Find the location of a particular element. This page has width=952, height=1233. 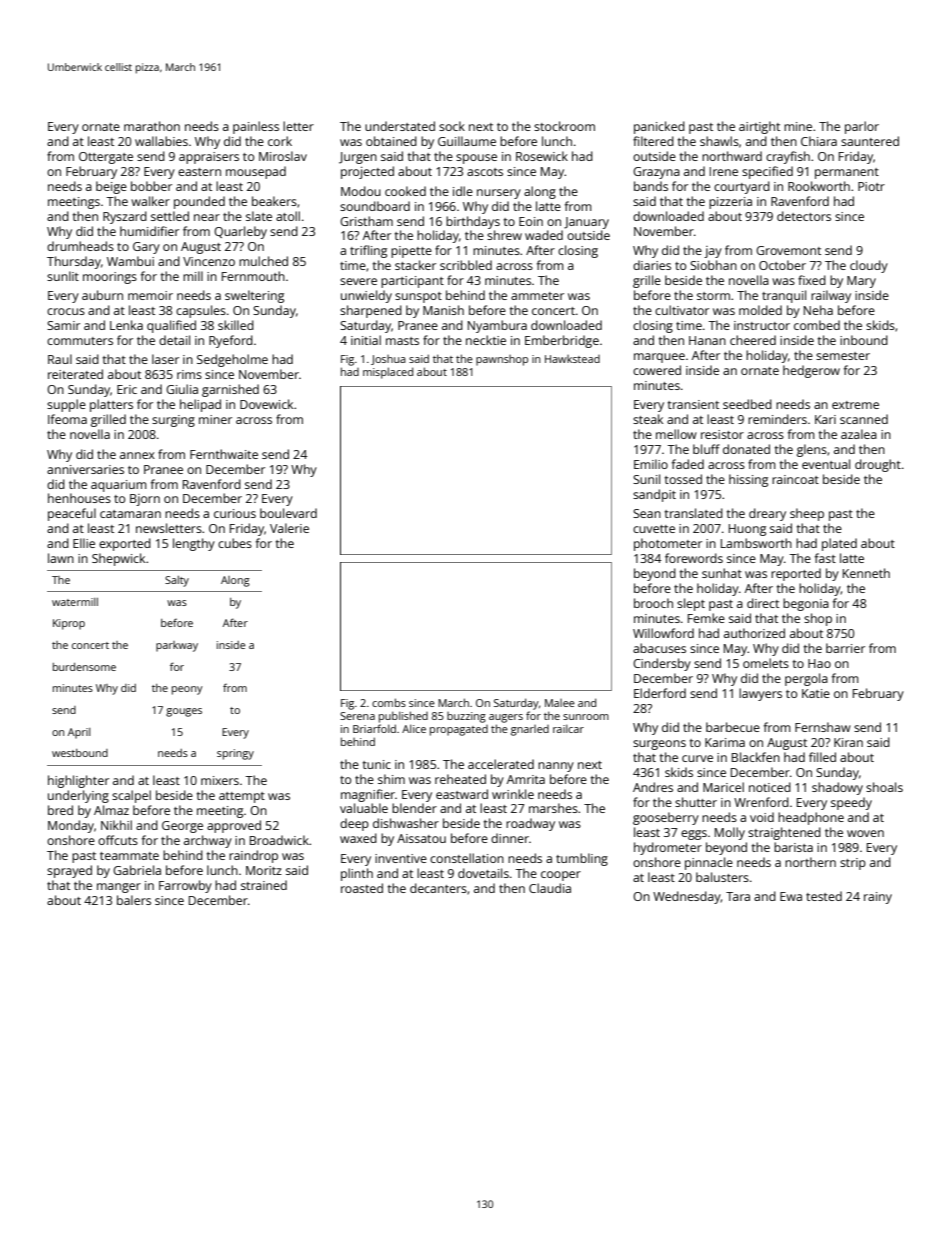

inbound is located at coordinates (864, 340).
